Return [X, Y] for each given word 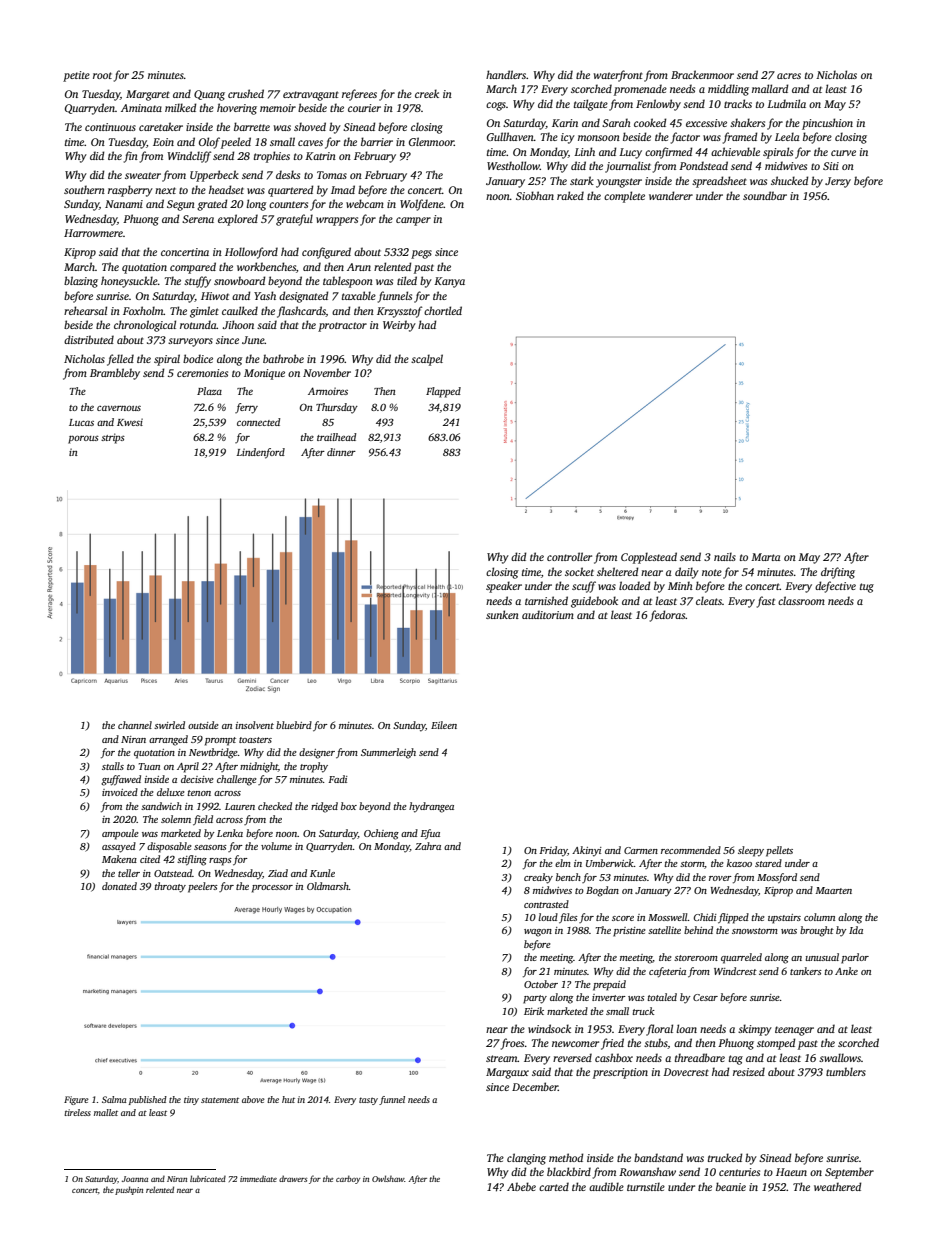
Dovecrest [686, 1072]
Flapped [443, 392]
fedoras [668, 616]
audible [606, 1186]
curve [843, 153]
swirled [169, 725]
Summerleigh [388, 753]
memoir [278, 108]
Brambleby [115, 374]
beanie [731, 1186]
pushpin [129, 1190]
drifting [838, 573]
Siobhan [535, 195]
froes [512, 1044]
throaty [170, 887]
